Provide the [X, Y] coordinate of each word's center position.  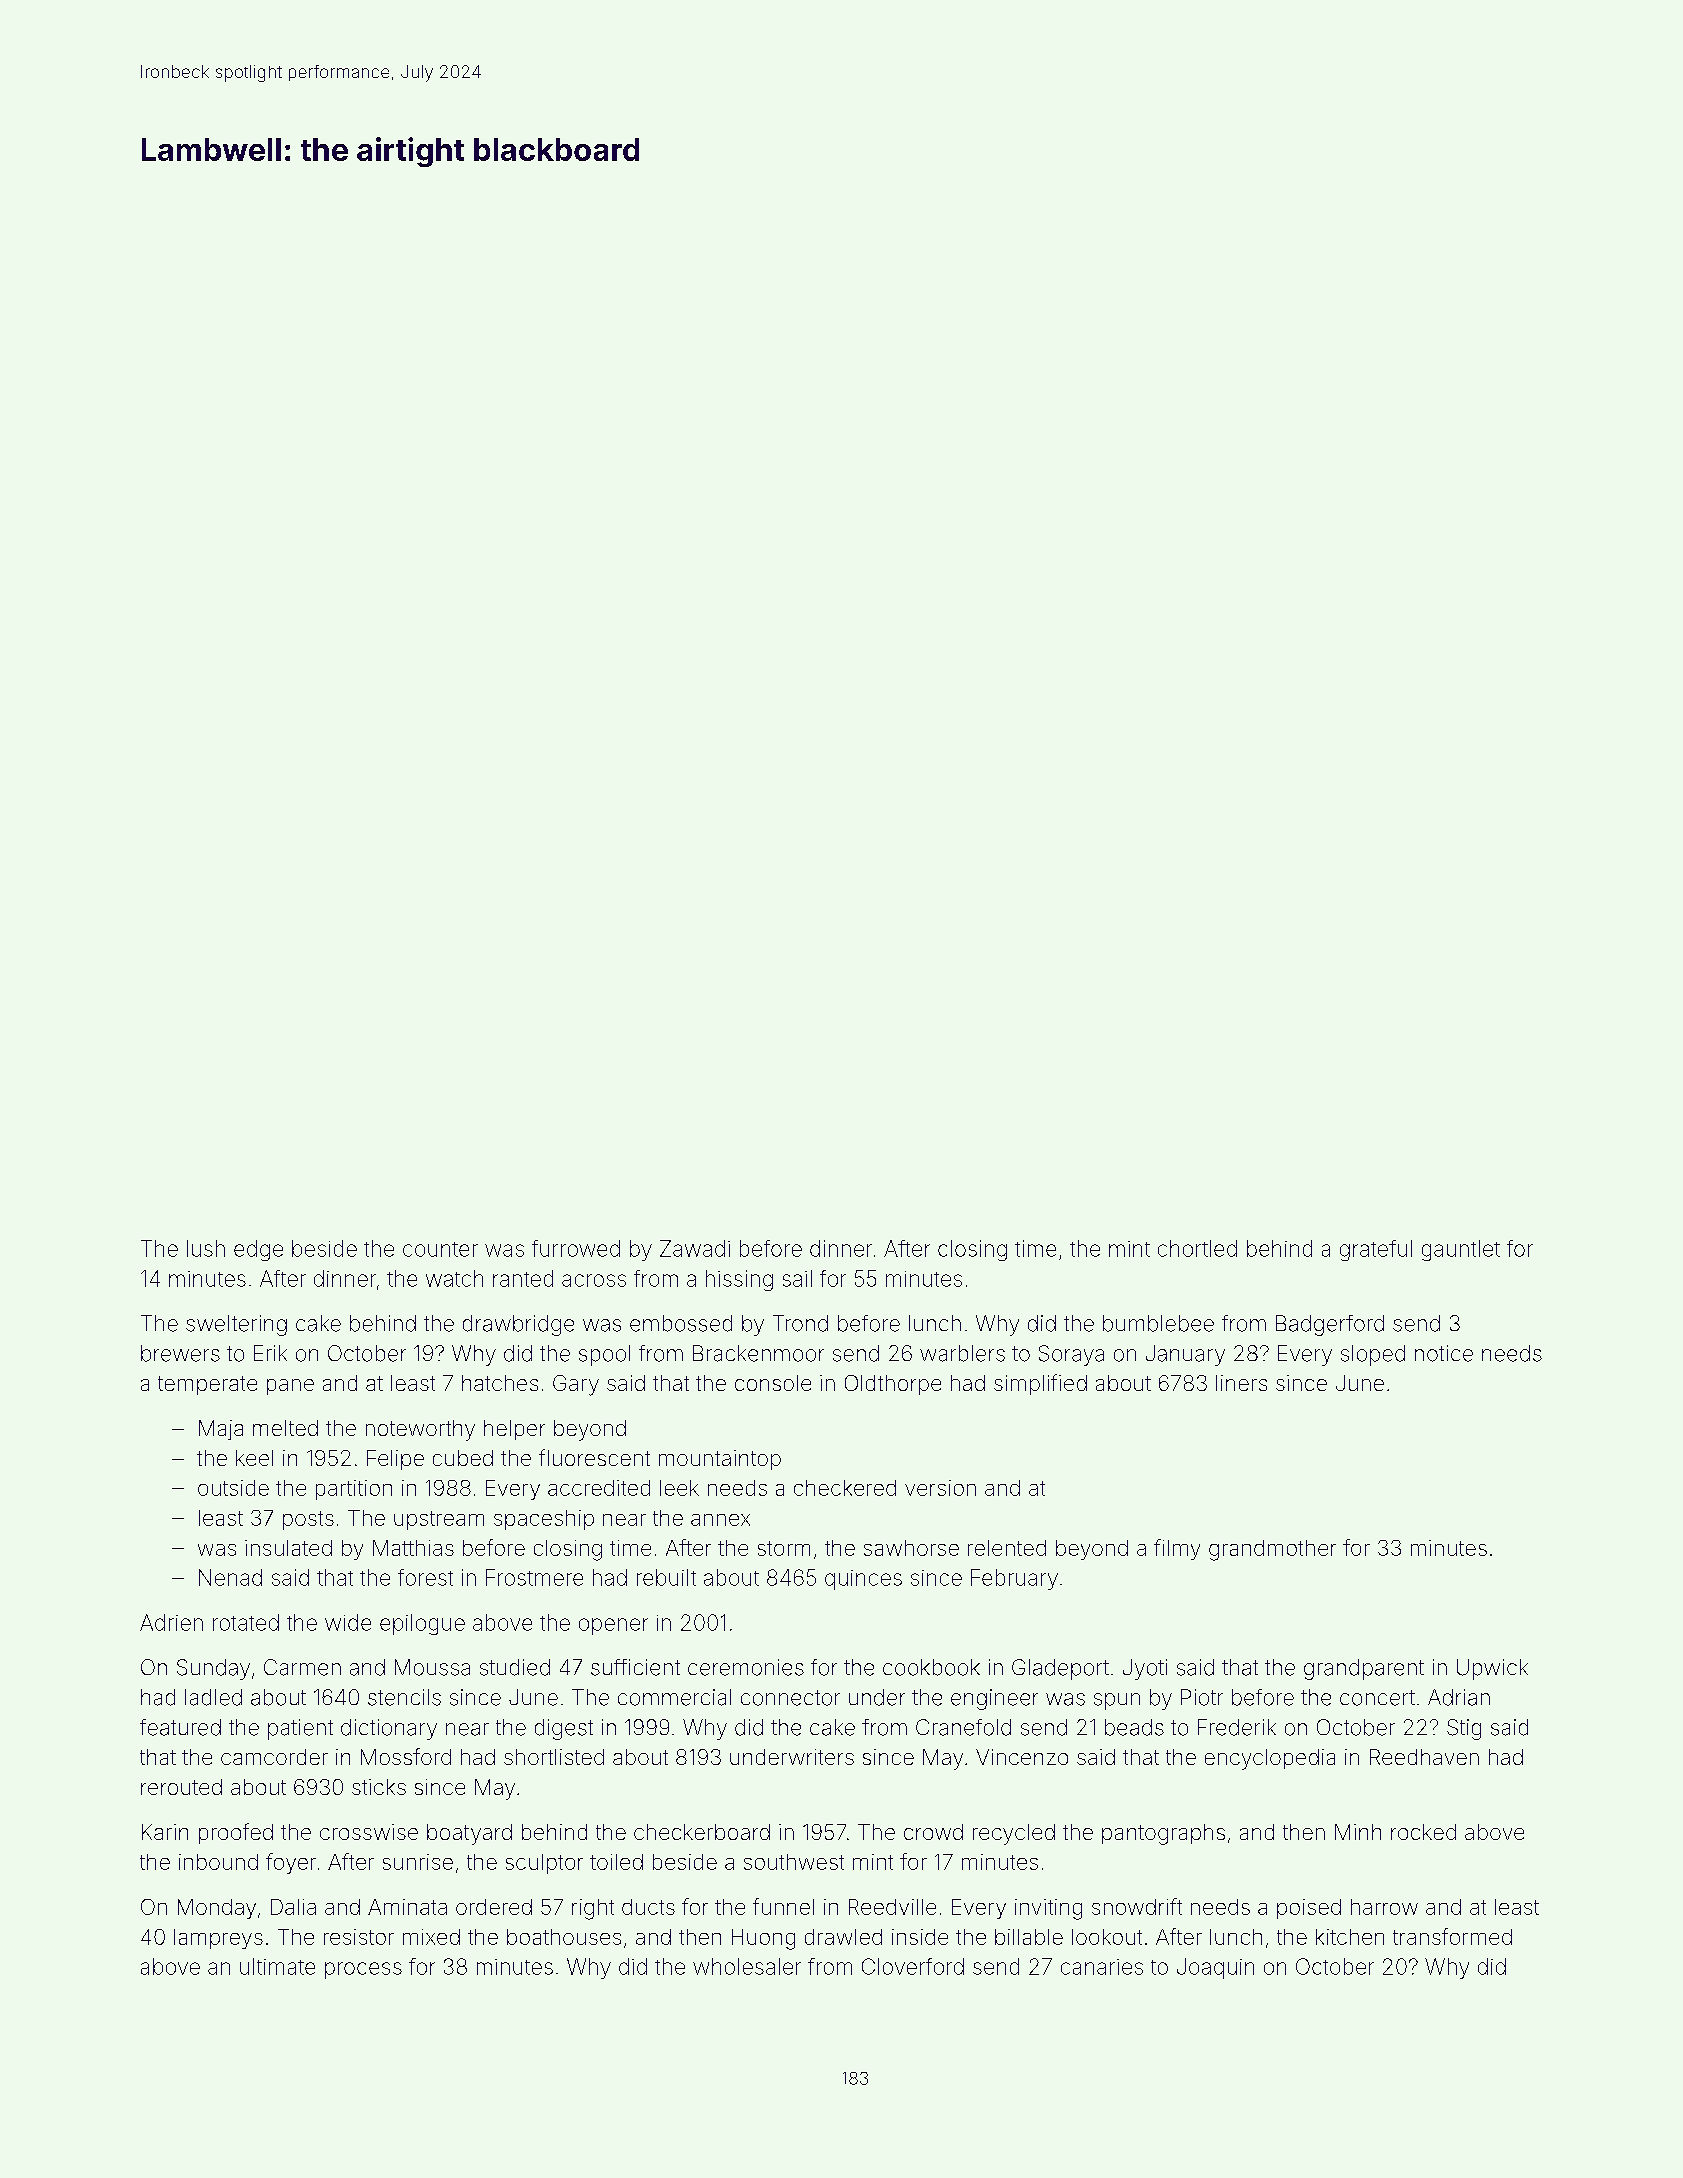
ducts [648, 1907]
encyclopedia [1270, 1759]
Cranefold [963, 1727]
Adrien [171, 1622]
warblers [962, 1353]
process [363, 1970]
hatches [500, 1383]
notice [1444, 1353]
